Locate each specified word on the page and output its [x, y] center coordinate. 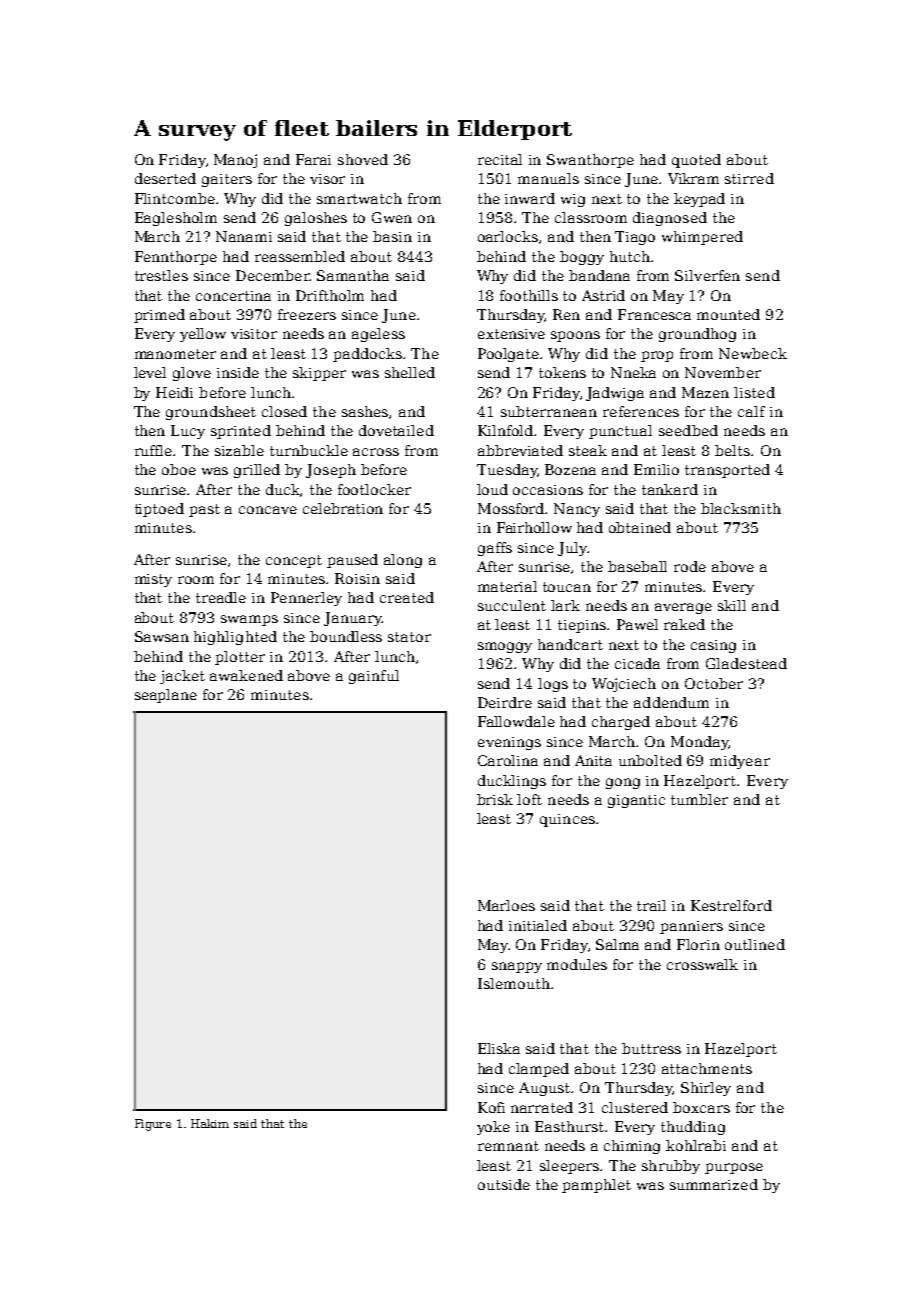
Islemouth [514, 983]
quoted [696, 161]
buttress [651, 1048]
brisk [495, 799]
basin [392, 236]
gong [623, 783]
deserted [165, 178]
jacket [182, 677]
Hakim [210, 1123]
